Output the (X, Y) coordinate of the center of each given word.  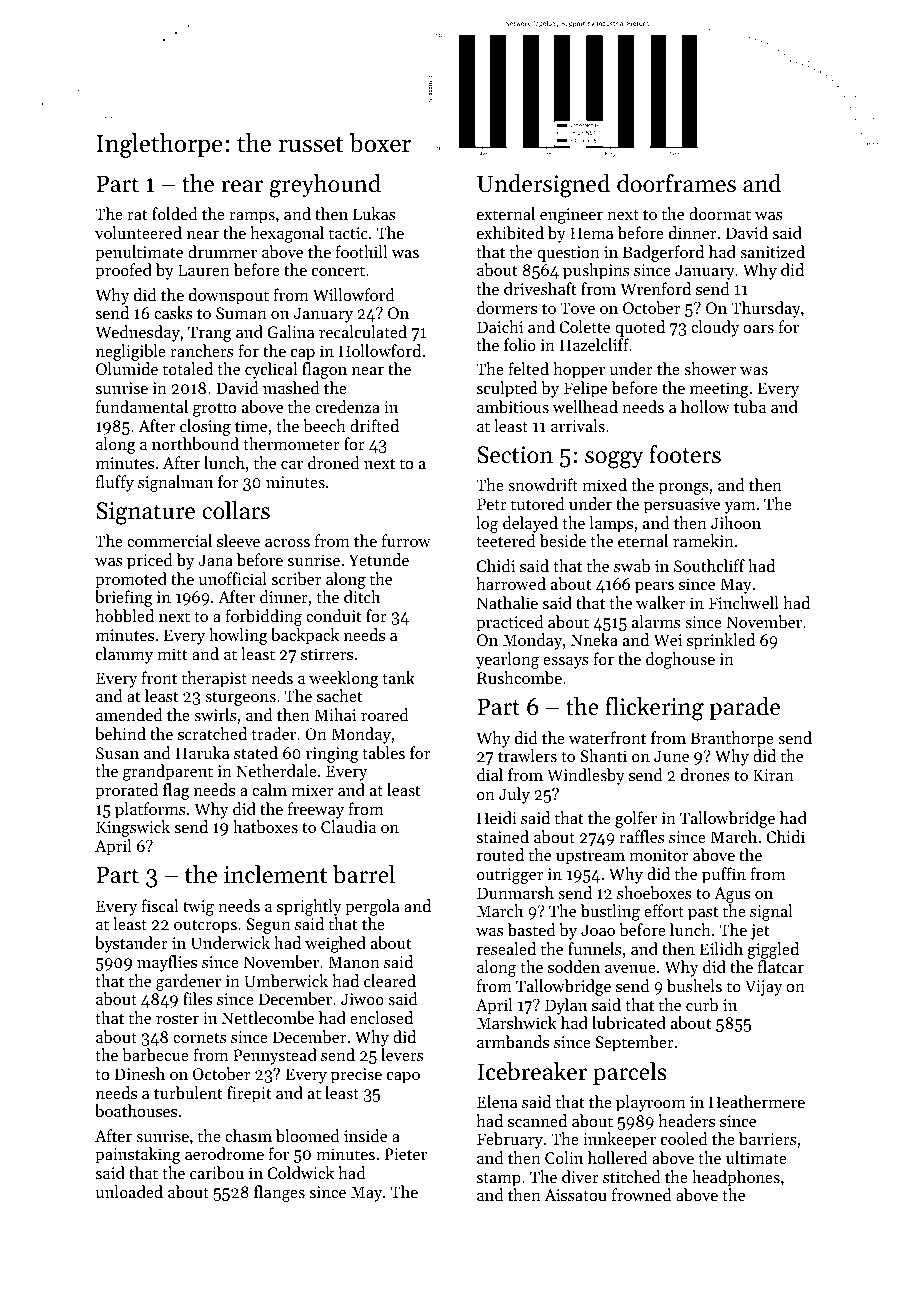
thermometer (291, 443)
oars (758, 329)
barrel (364, 874)
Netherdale (276, 770)
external (506, 213)
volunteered (138, 232)
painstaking (138, 1155)
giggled (773, 950)
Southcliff (709, 565)
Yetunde (379, 559)
